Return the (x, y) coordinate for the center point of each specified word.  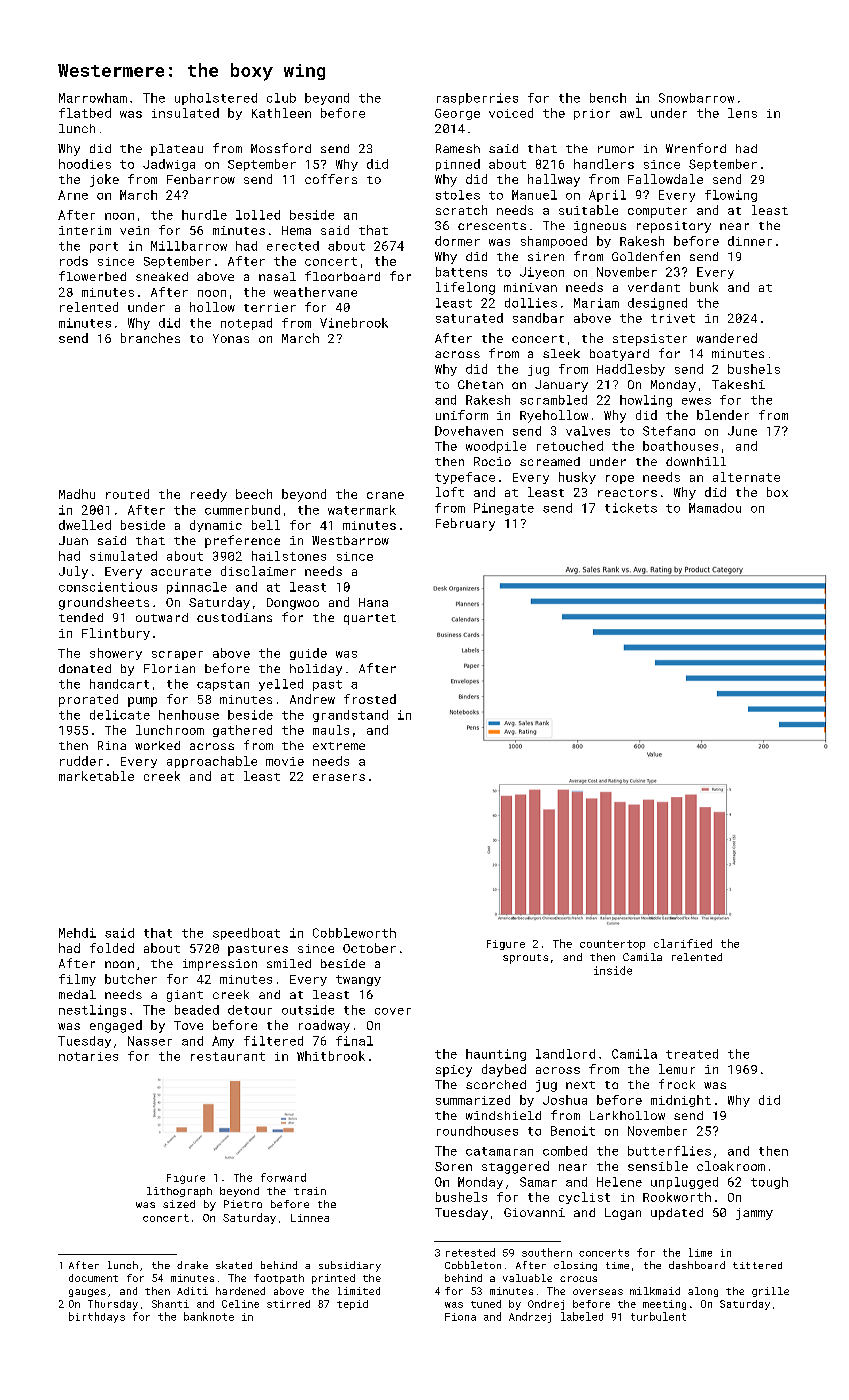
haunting (496, 1055)
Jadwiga (169, 165)
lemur (677, 1069)
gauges (87, 1293)
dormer (457, 241)
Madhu (77, 494)
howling (646, 401)
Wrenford (696, 148)
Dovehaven (469, 431)
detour (250, 1010)
